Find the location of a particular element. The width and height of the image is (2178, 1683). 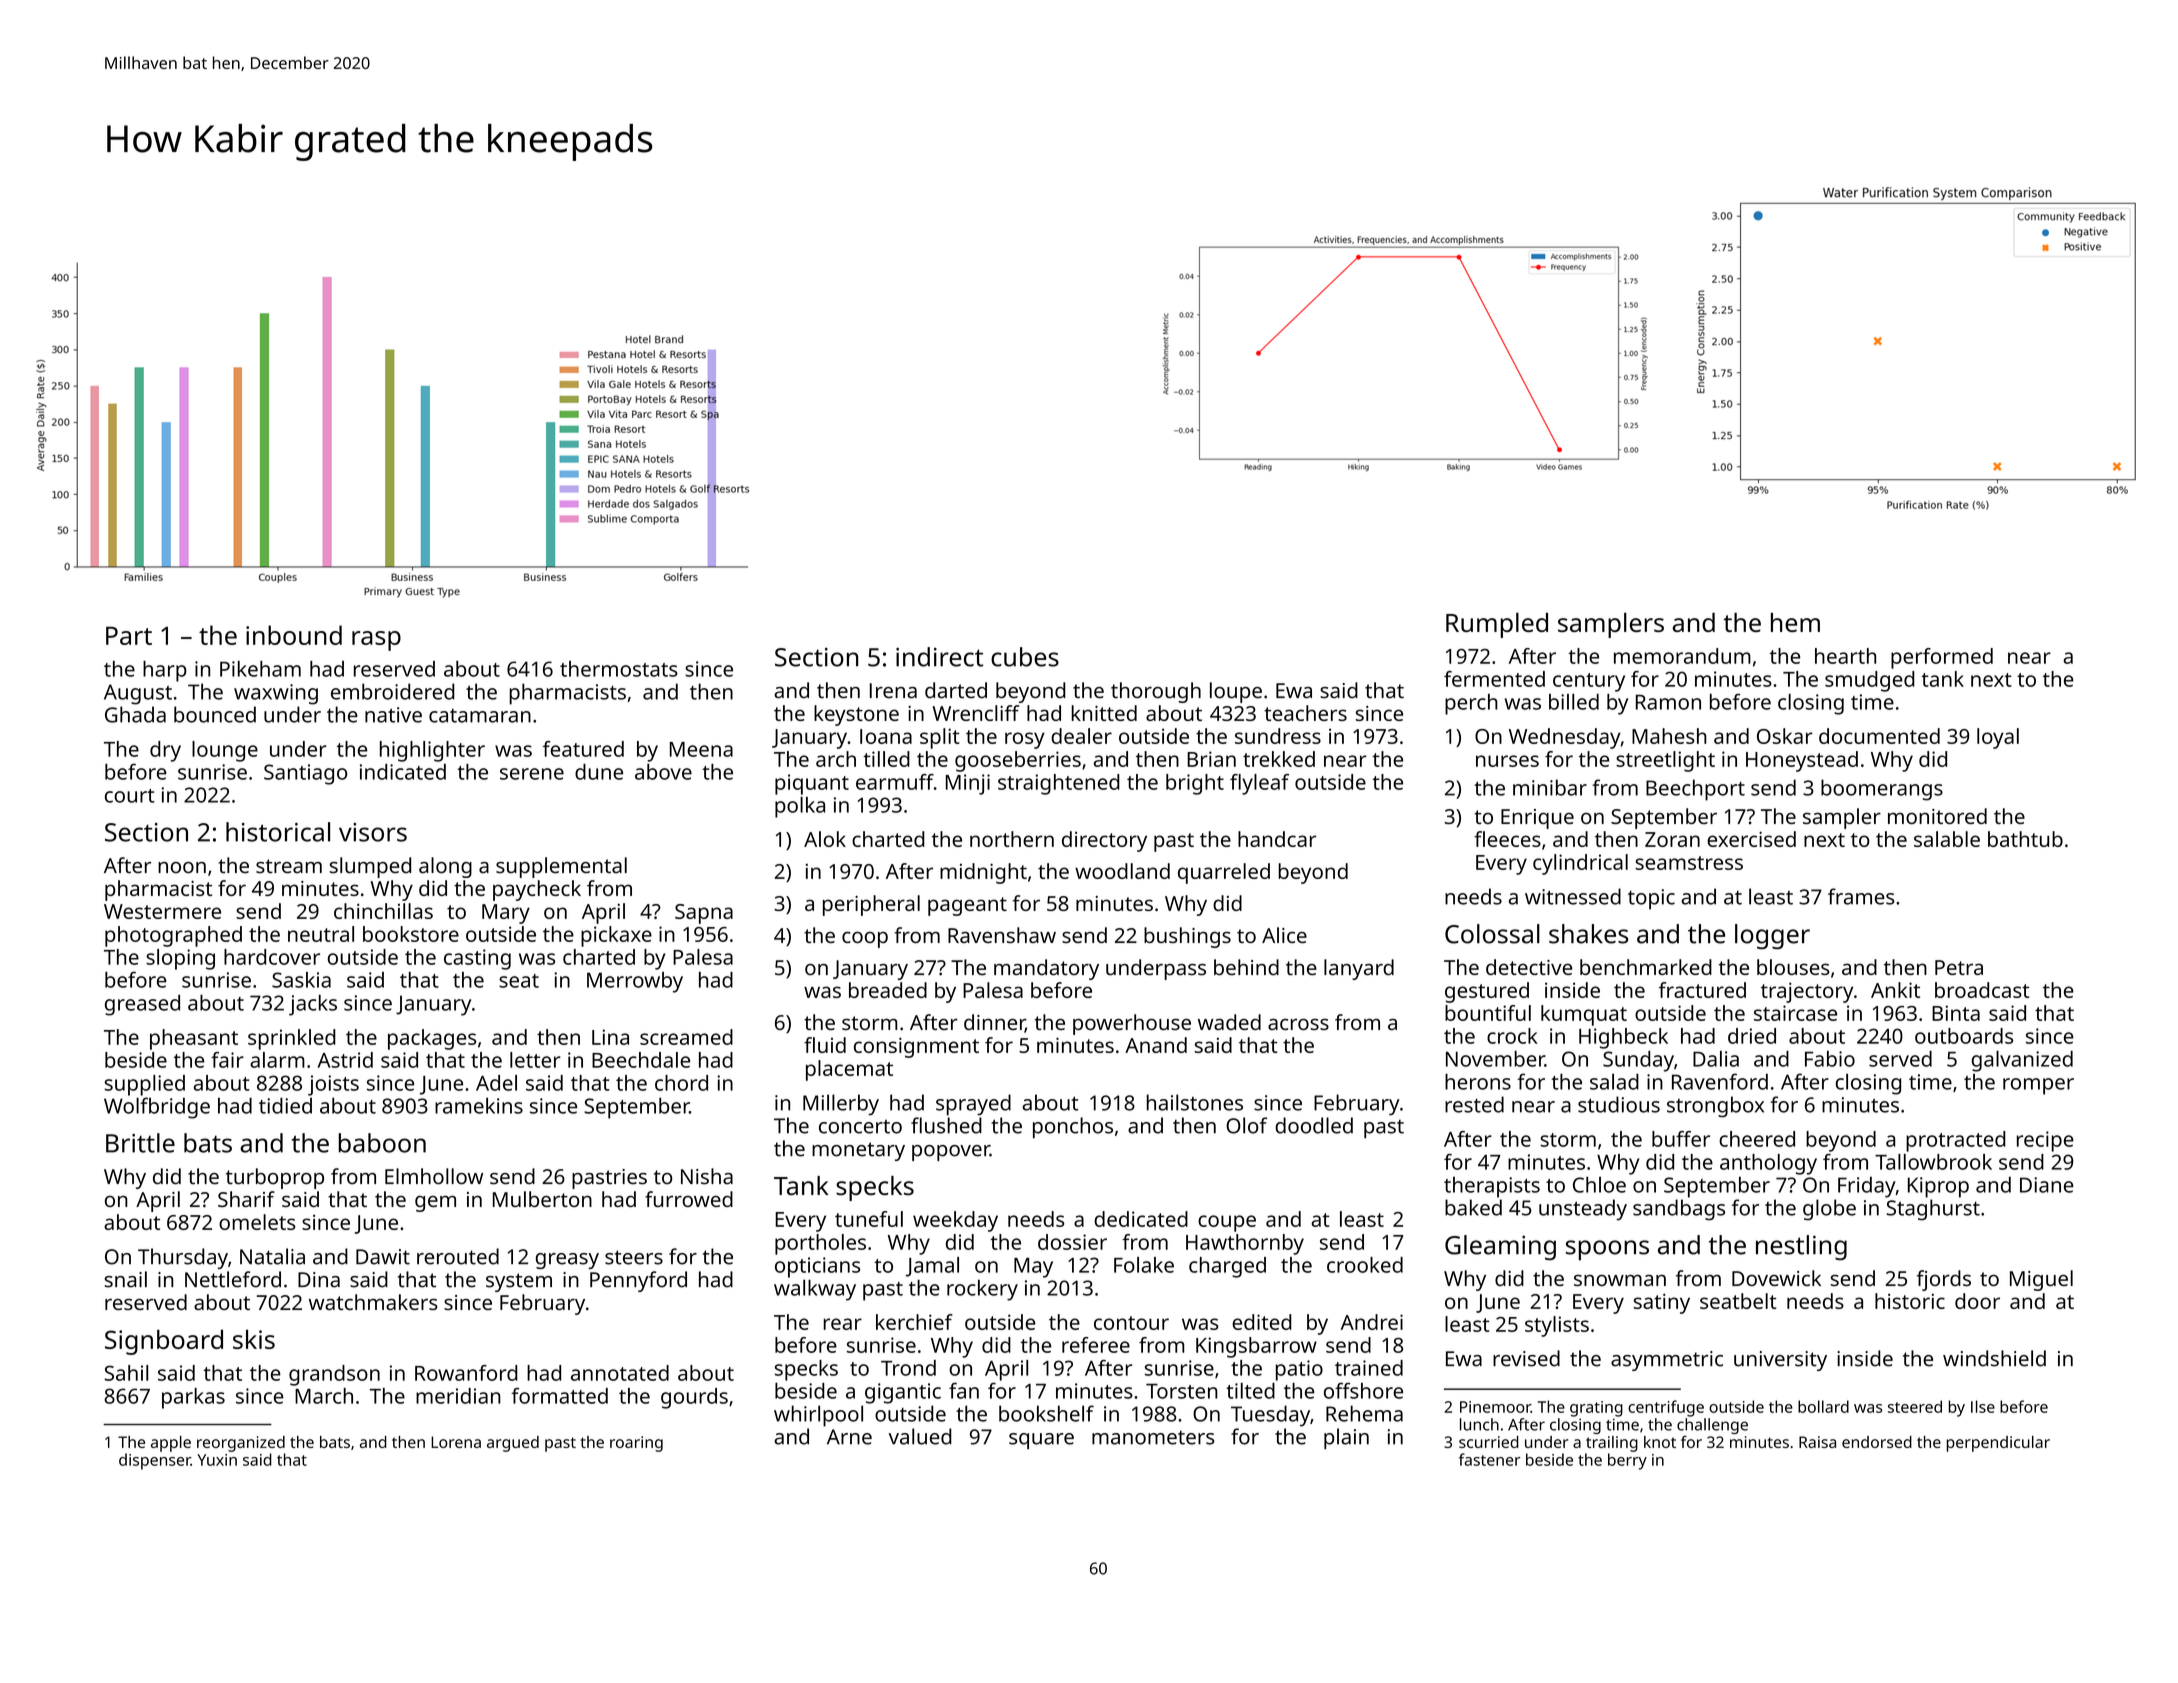

anthology is located at coordinates (1768, 1164).
